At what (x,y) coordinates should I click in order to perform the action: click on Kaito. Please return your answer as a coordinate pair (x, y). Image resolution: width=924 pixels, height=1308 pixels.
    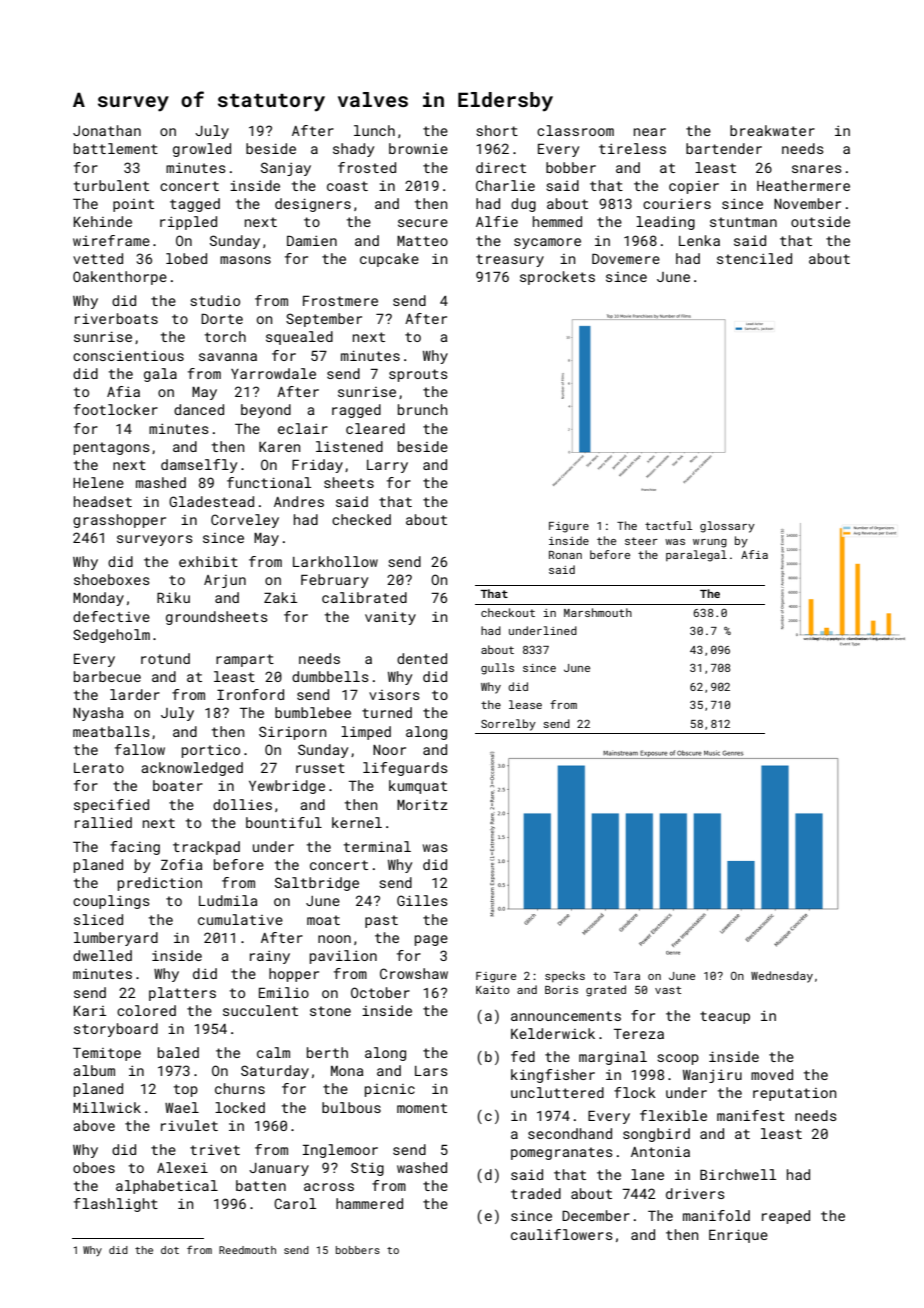
    Looking at the image, I should click on (493, 990).
